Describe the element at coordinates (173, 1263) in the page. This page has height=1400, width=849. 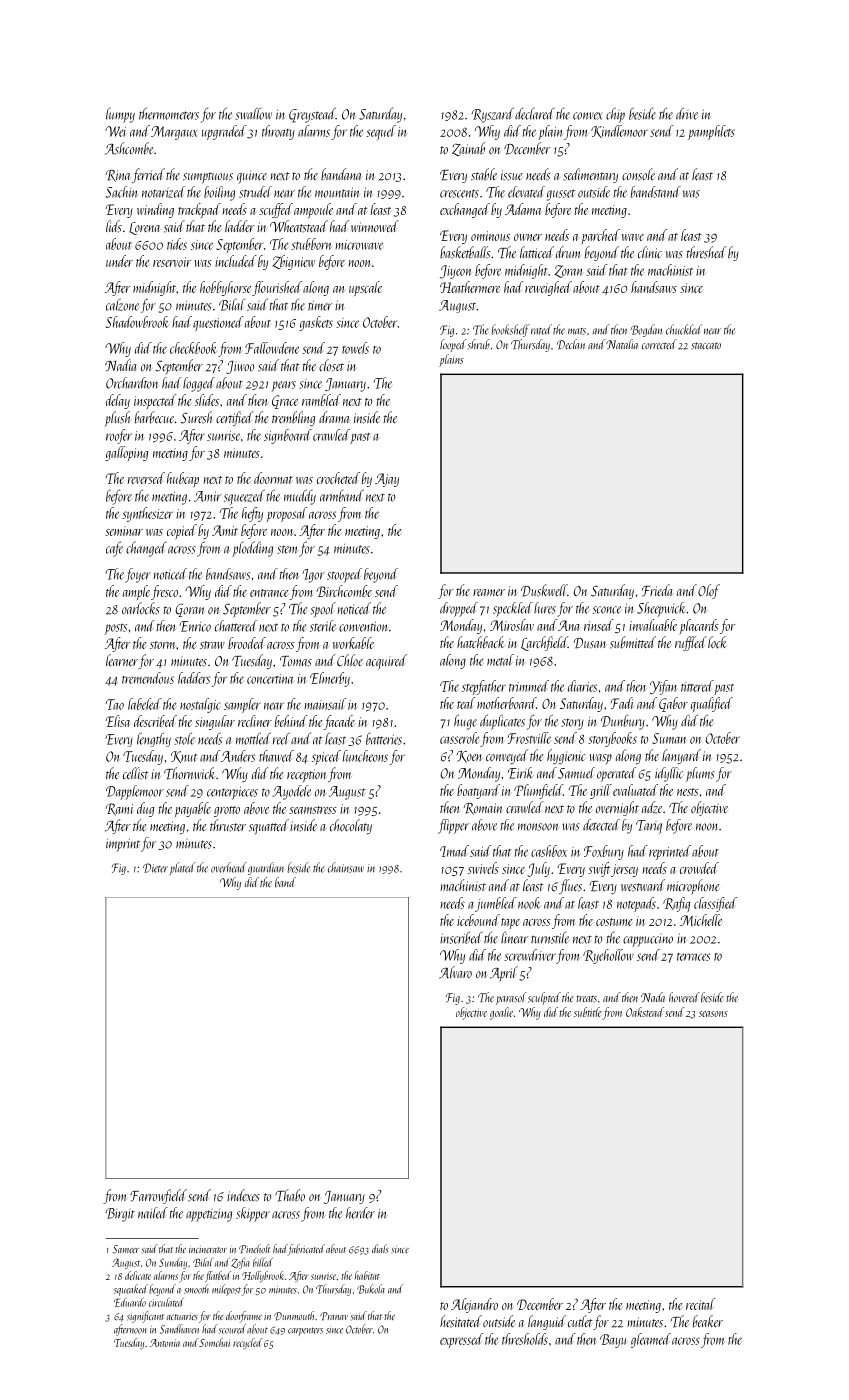
I see `Sunday` at that location.
